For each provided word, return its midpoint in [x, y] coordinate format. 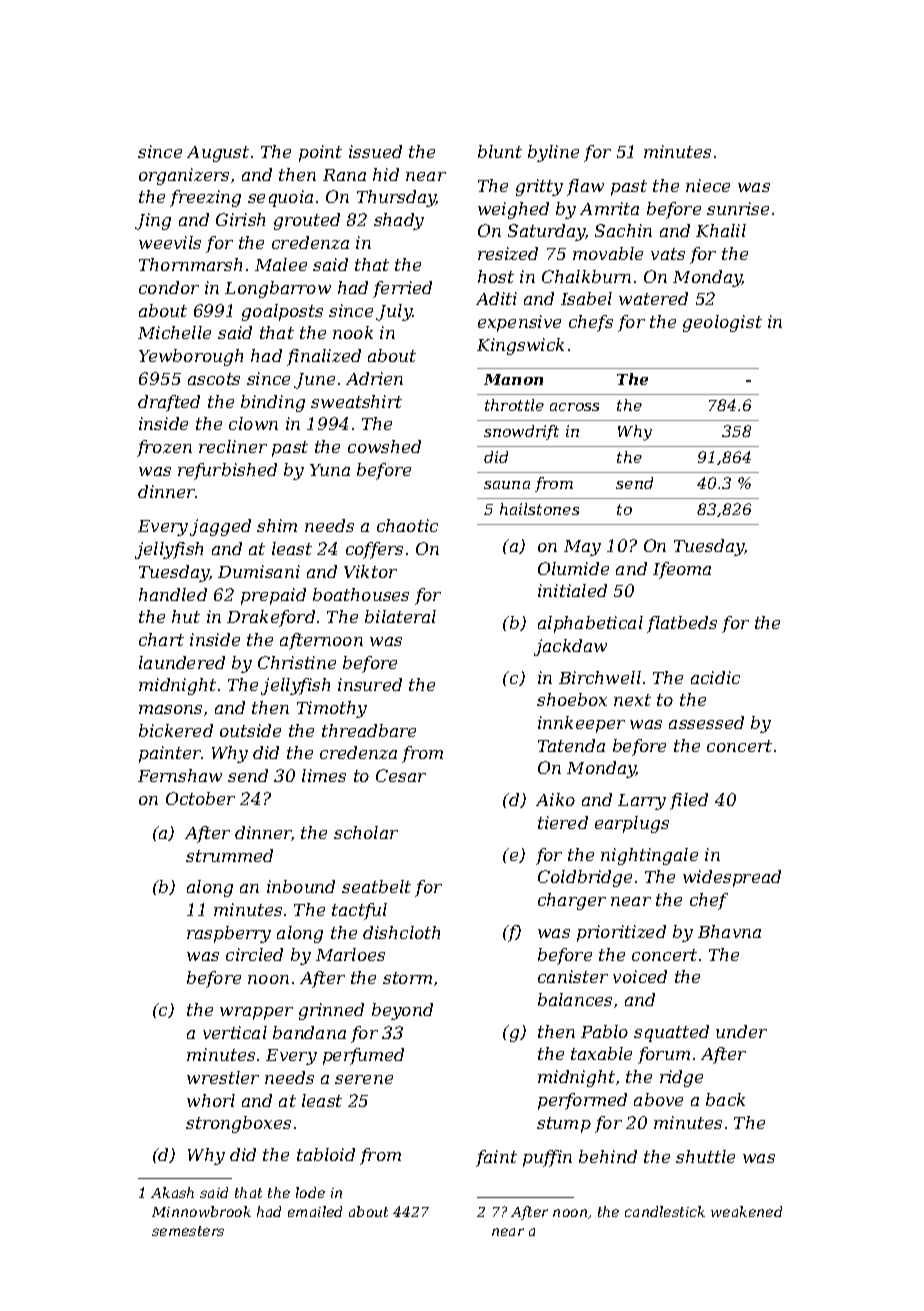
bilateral [400, 616]
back [725, 1099]
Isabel [586, 298]
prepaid [273, 596]
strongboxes [238, 1124]
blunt [500, 151]
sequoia [280, 198]
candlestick [665, 1211]
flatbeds [682, 624]
